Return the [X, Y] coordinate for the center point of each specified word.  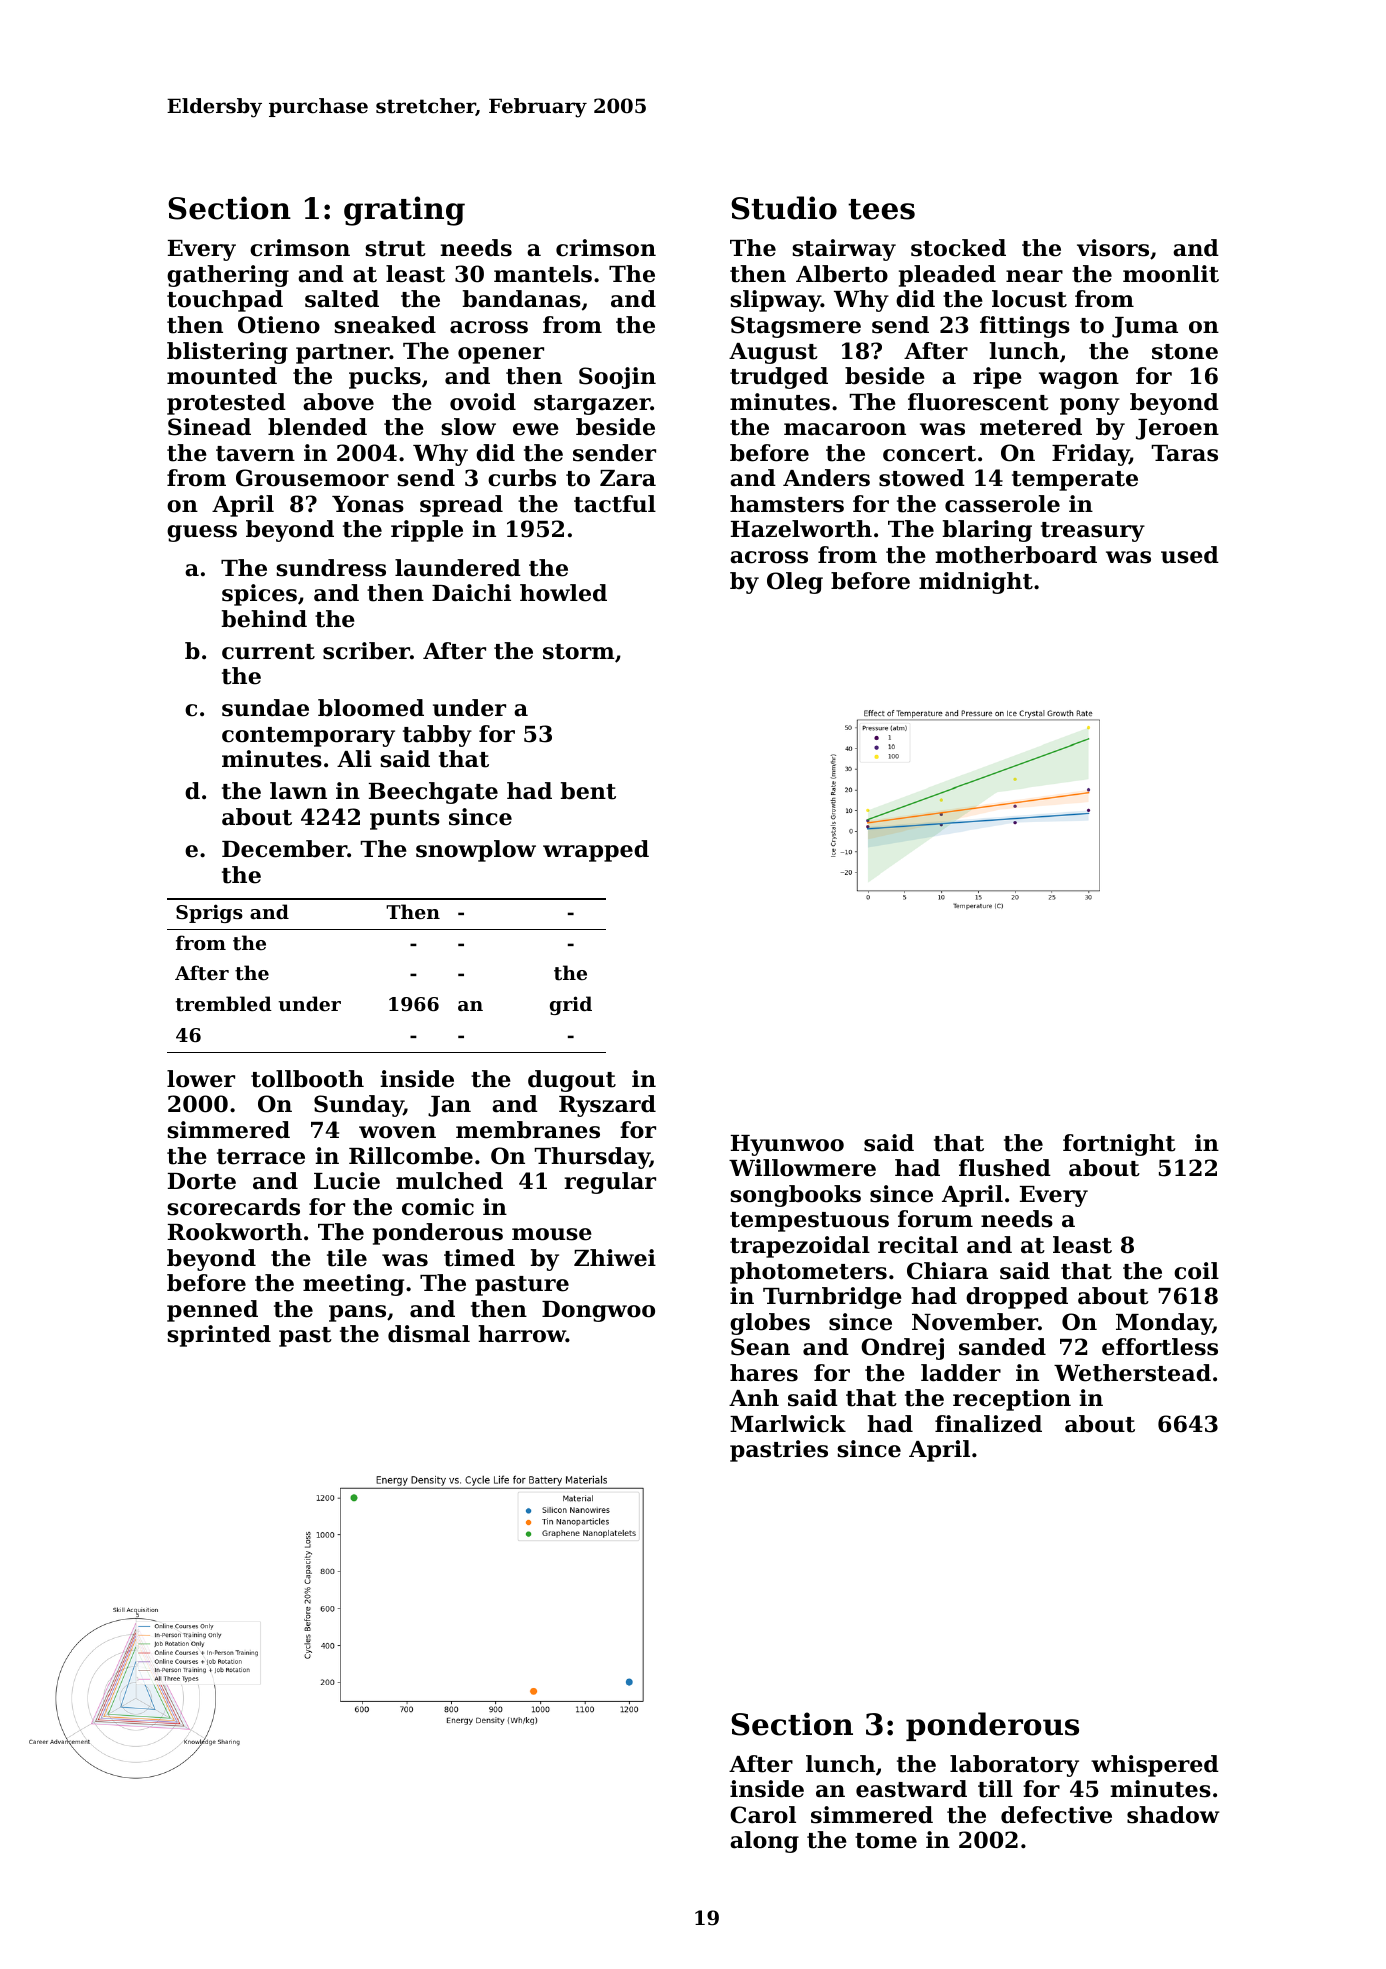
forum [935, 1219]
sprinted [219, 1336]
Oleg [795, 583]
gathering [228, 276]
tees [881, 209]
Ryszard [607, 1106]
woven [397, 1132]
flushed [1005, 1168]
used [1190, 555]
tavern [255, 454]
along [764, 1842]
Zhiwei [615, 1258]
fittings [1025, 327]
